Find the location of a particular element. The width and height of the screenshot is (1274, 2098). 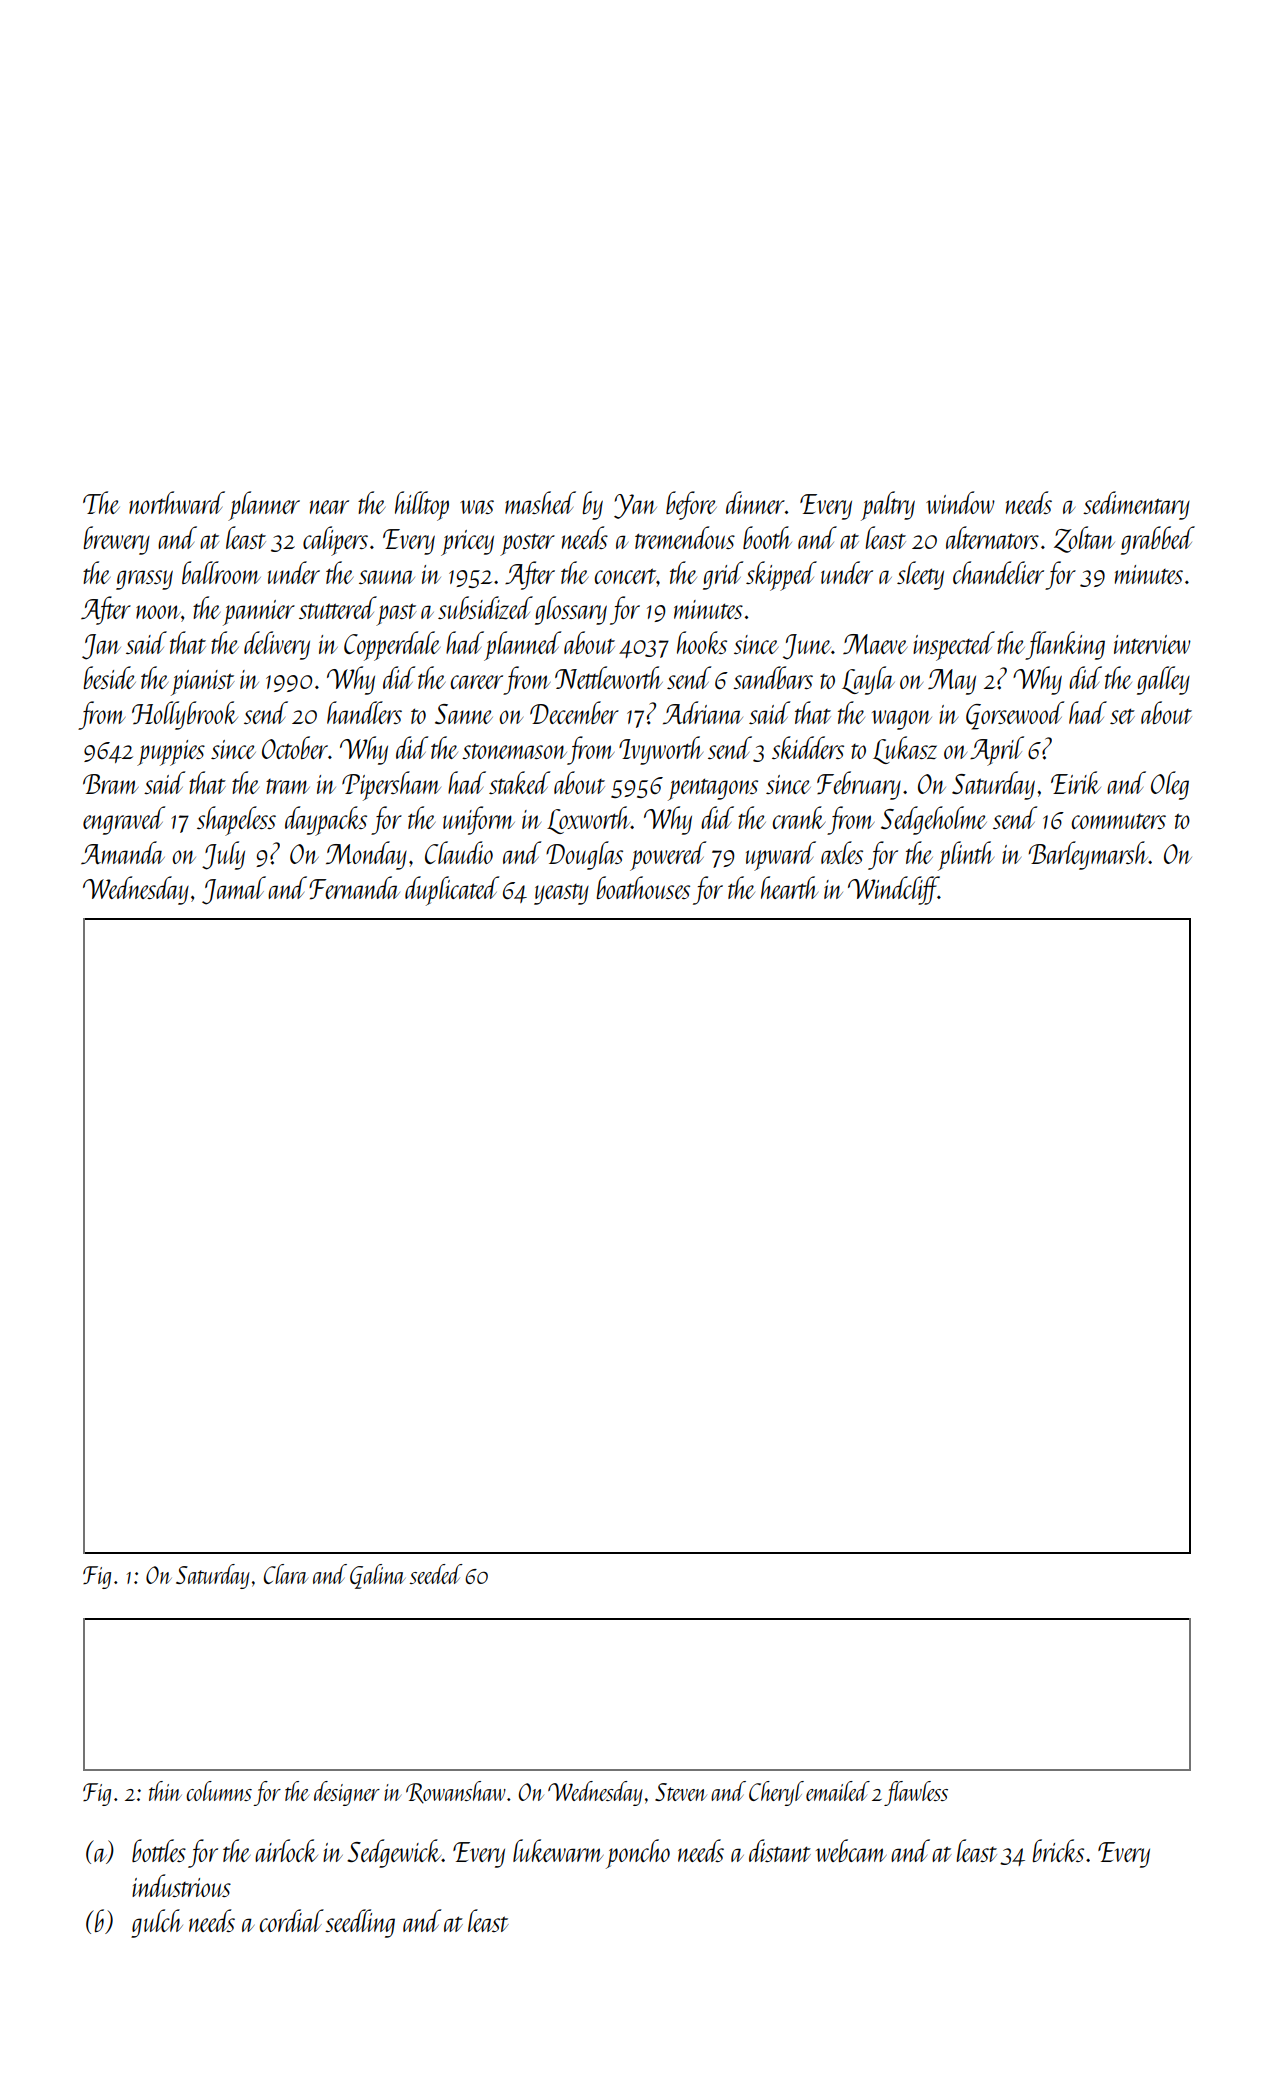

boathouses is located at coordinates (643, 887).
